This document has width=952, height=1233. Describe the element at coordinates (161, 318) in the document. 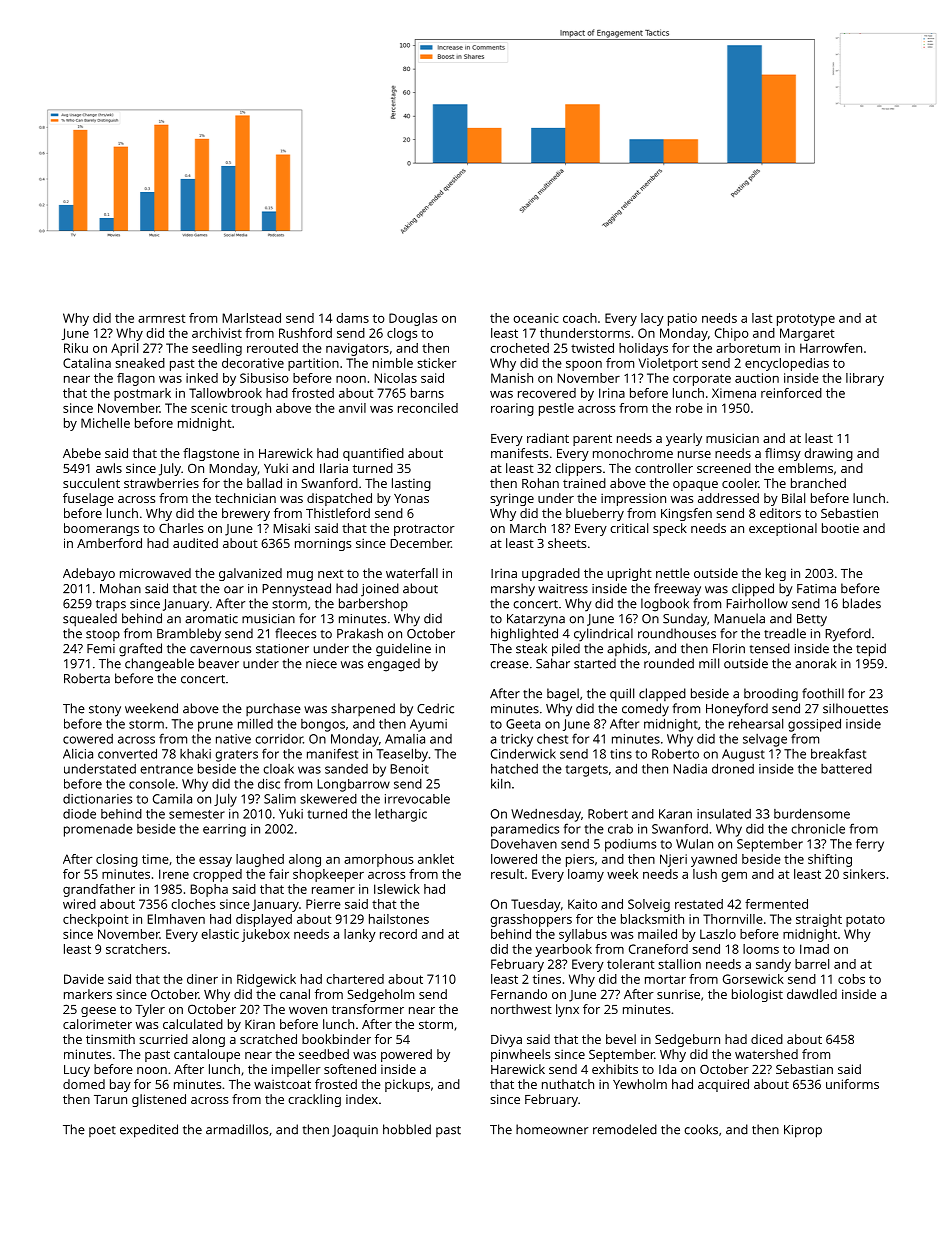

I see `armrest` at that location.
